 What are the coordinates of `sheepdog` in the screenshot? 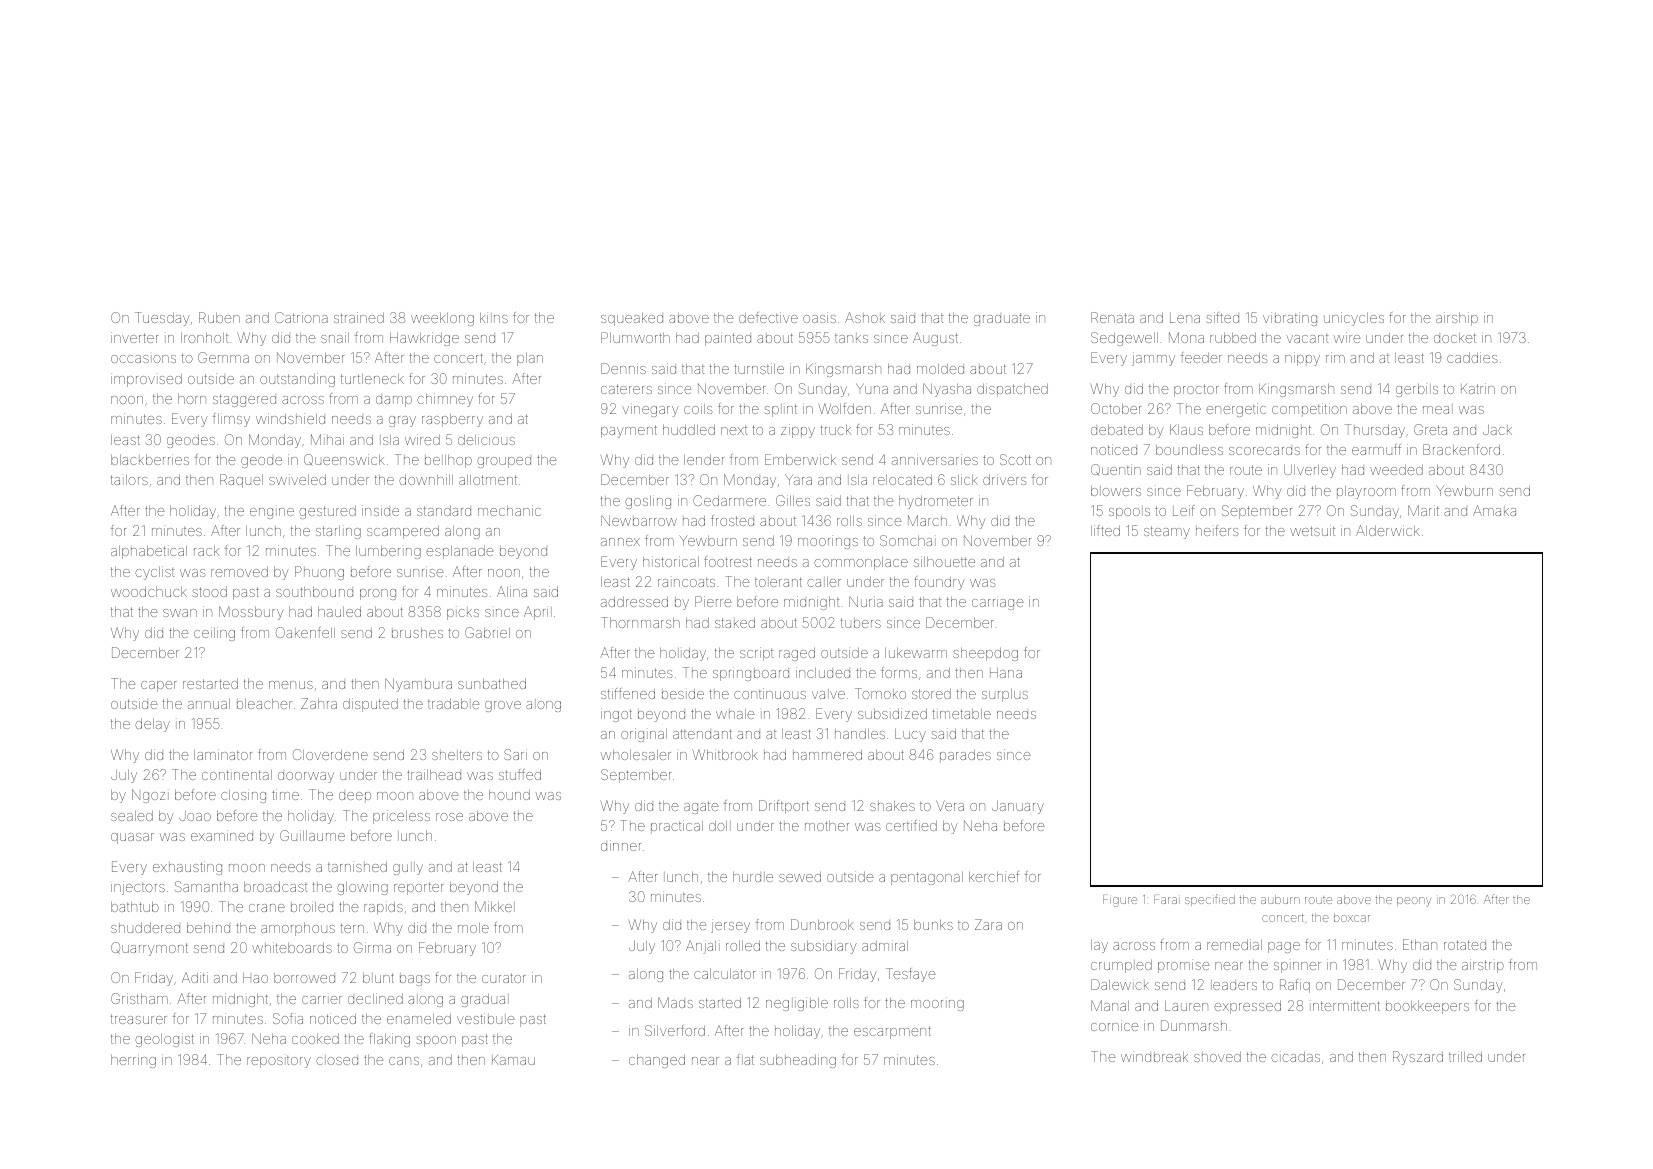 It's located at (985, 654).
